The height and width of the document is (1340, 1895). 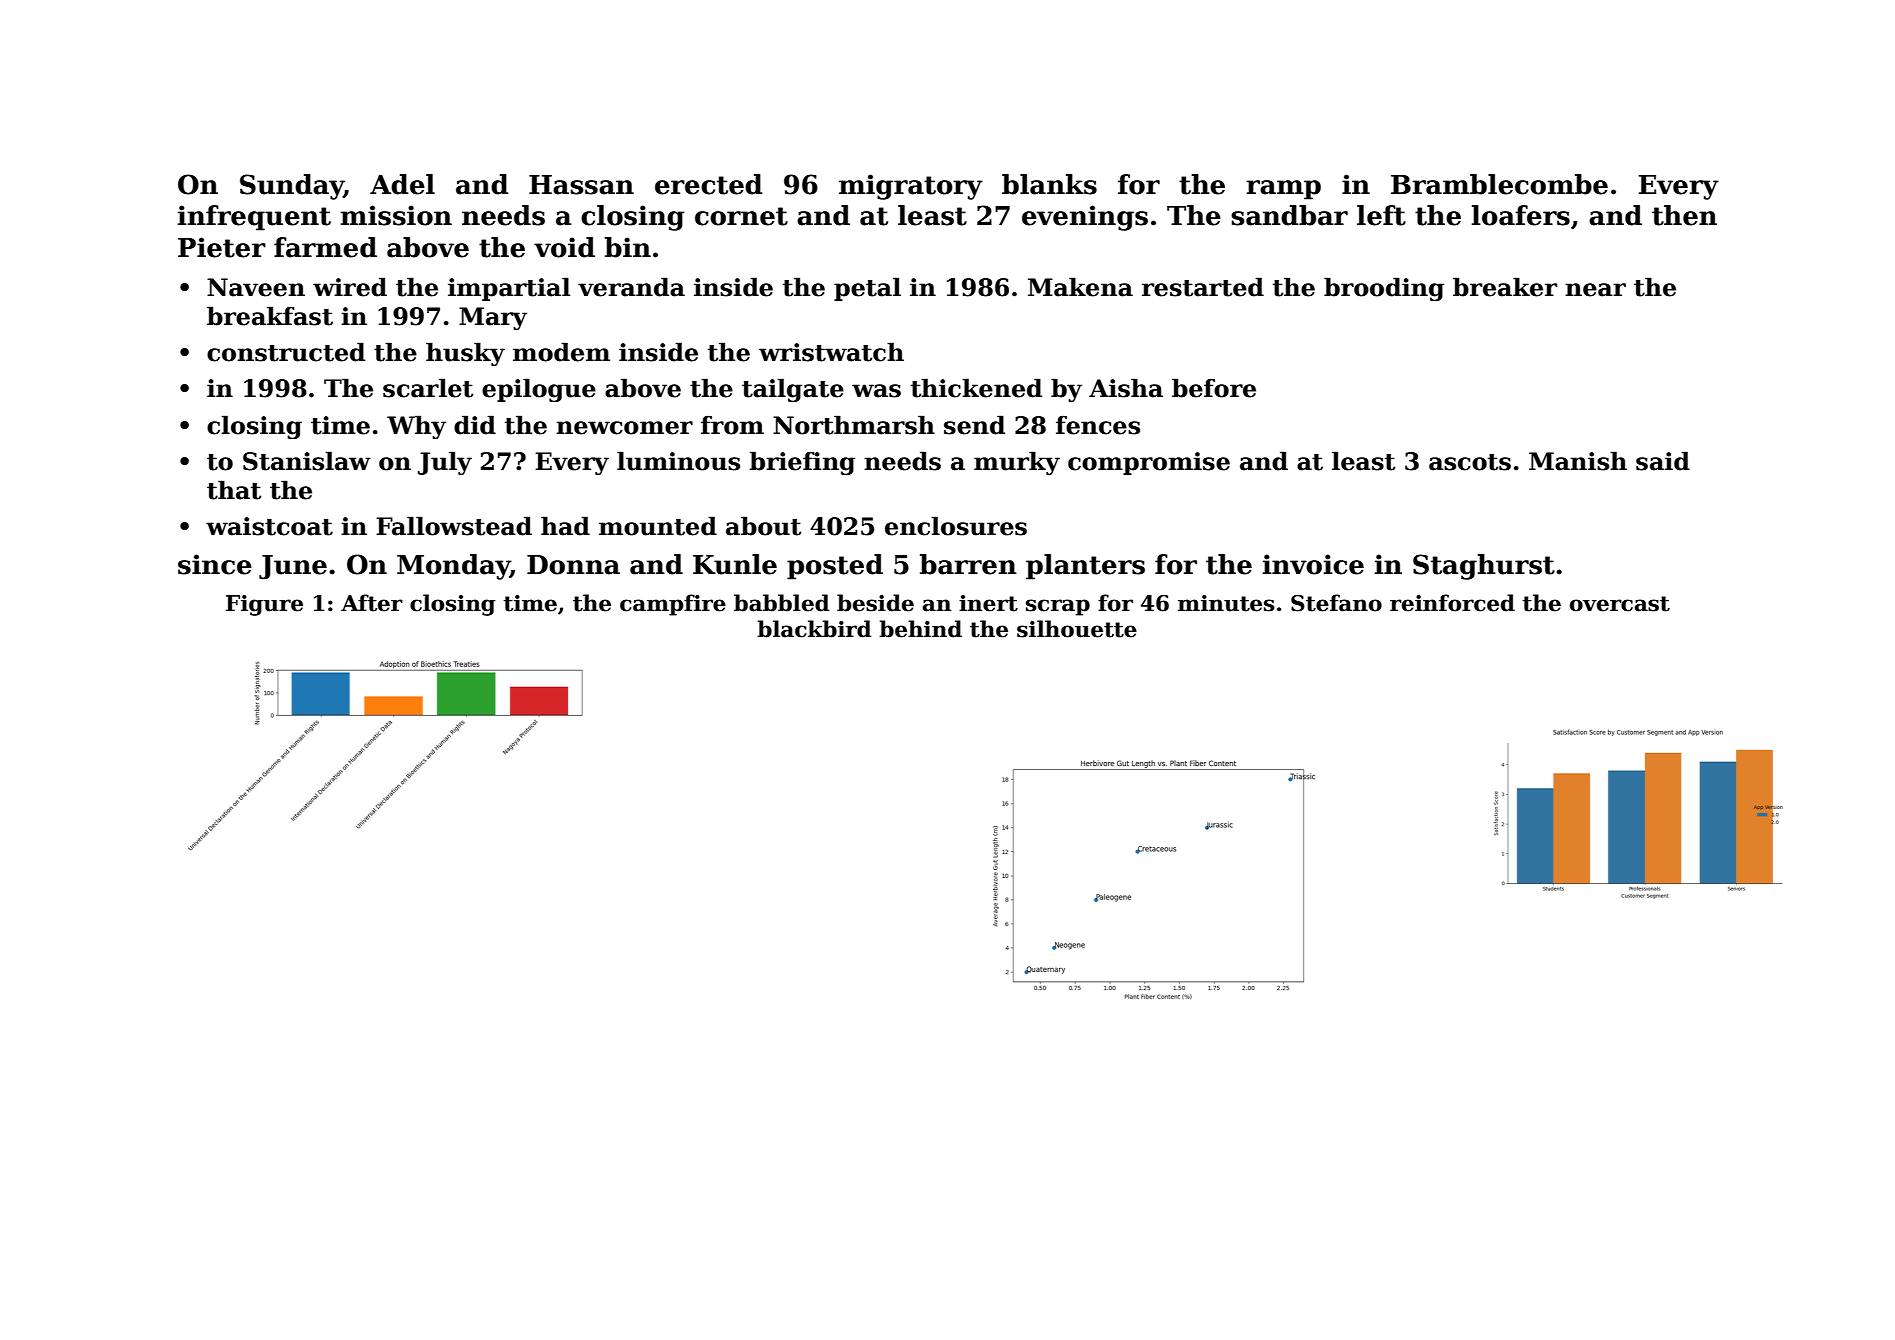 What do you see at coordinates (1017, 463) in the document?
I see `murky` at bounding box center [1017, 463].
